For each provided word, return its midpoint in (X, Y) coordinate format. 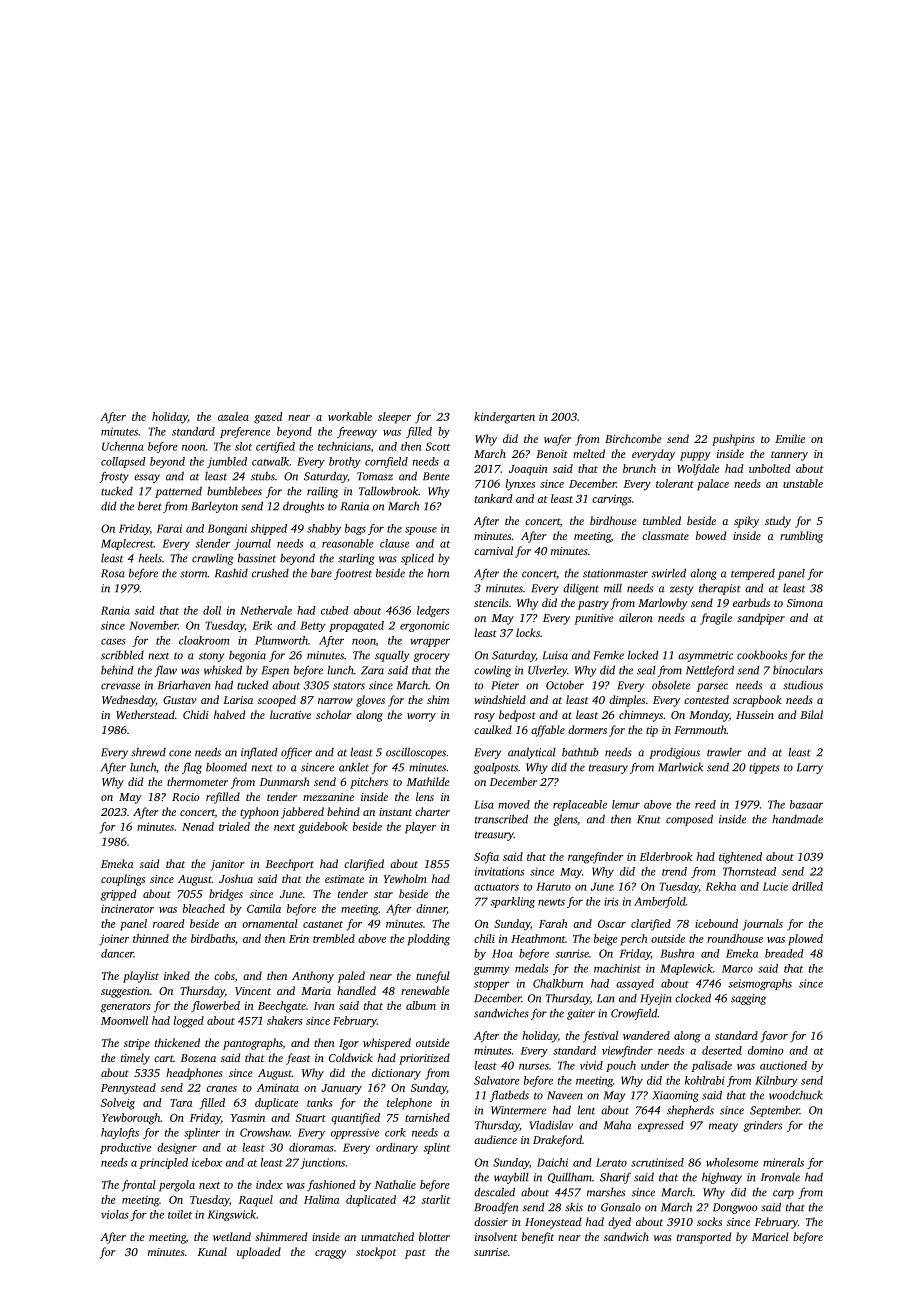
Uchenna (123, 446)
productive (125, 1148)
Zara (372, 670)
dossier (491, 1221)
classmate (665, 535)
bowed (711, 535)
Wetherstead (145, 714)
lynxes (520, 485)
